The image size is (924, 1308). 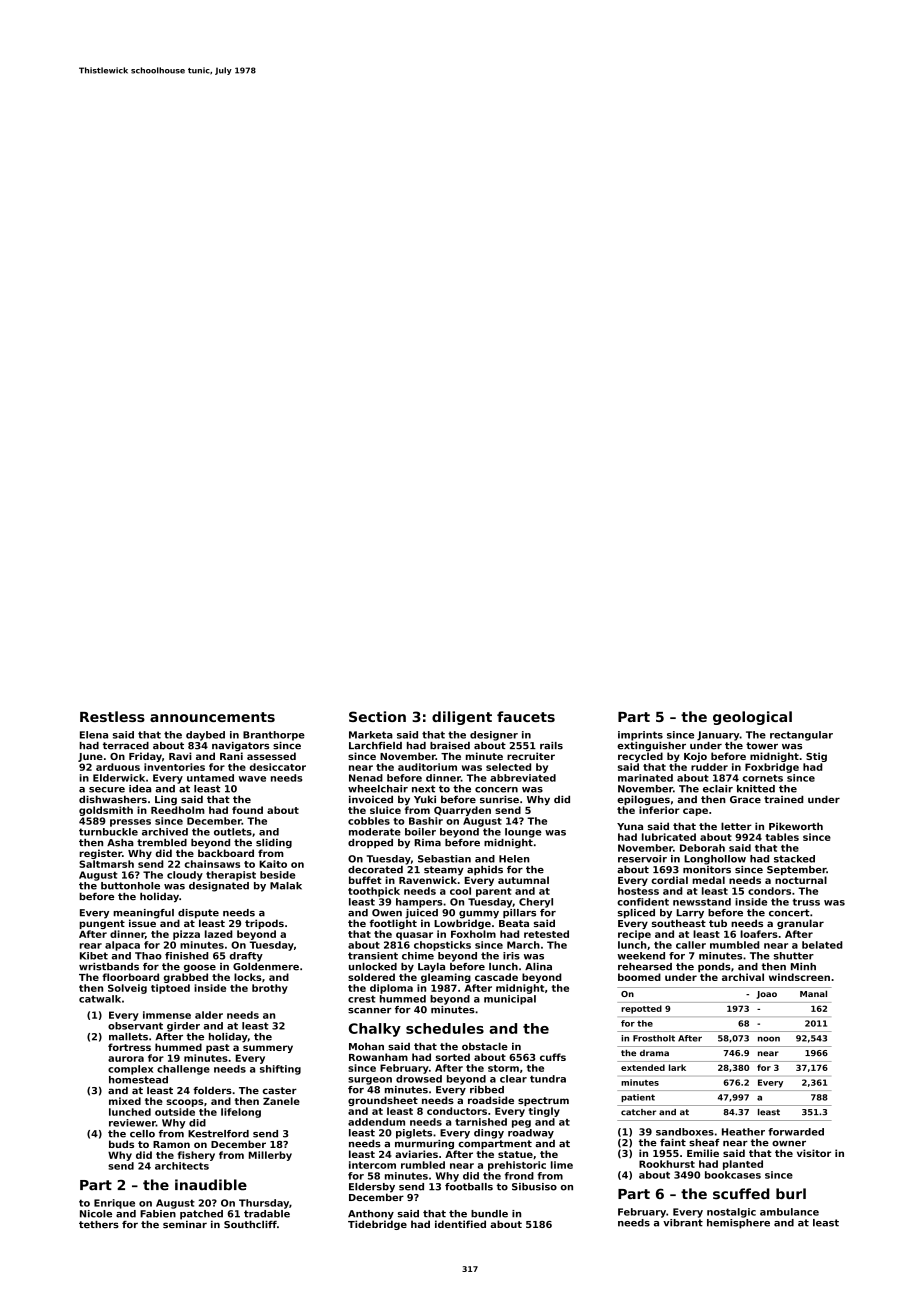 What do you see at coordinates (718, 789) in the screenshot?
I see `eclair` at bounding box center [718, 789].
